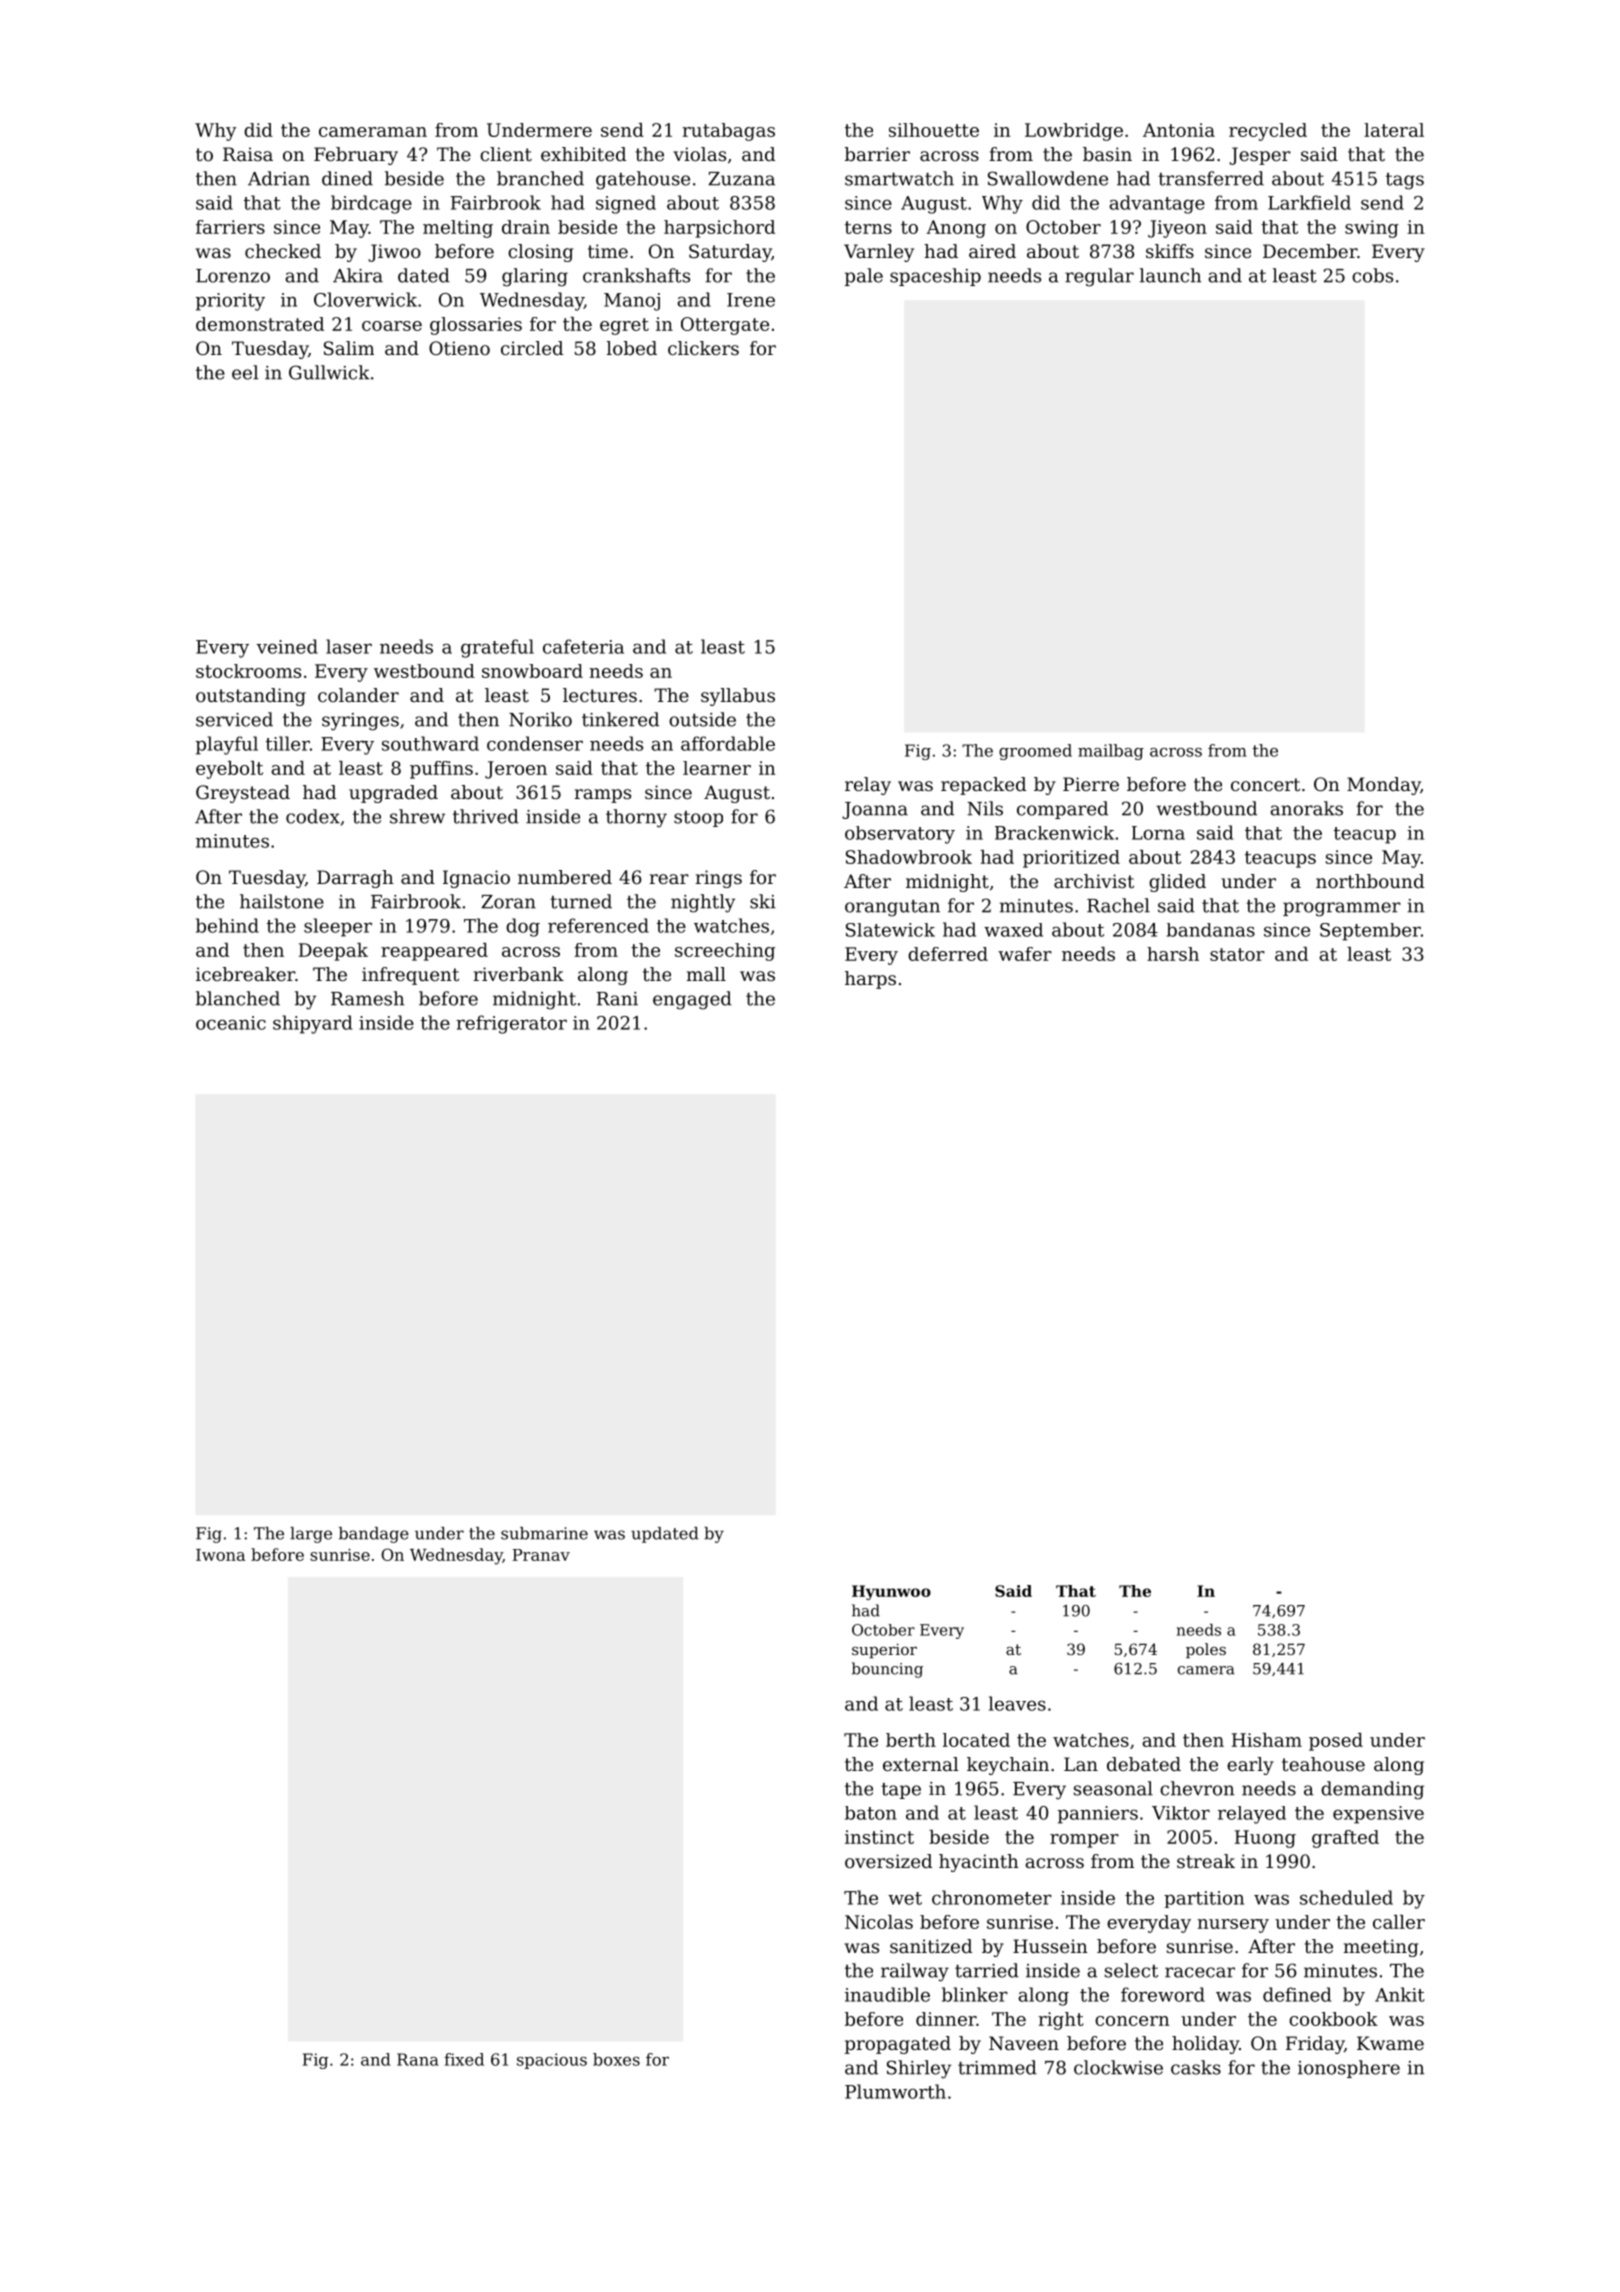  Describe the element at coordinates (464, 2059) in the page. I see `fixed` at that location.
